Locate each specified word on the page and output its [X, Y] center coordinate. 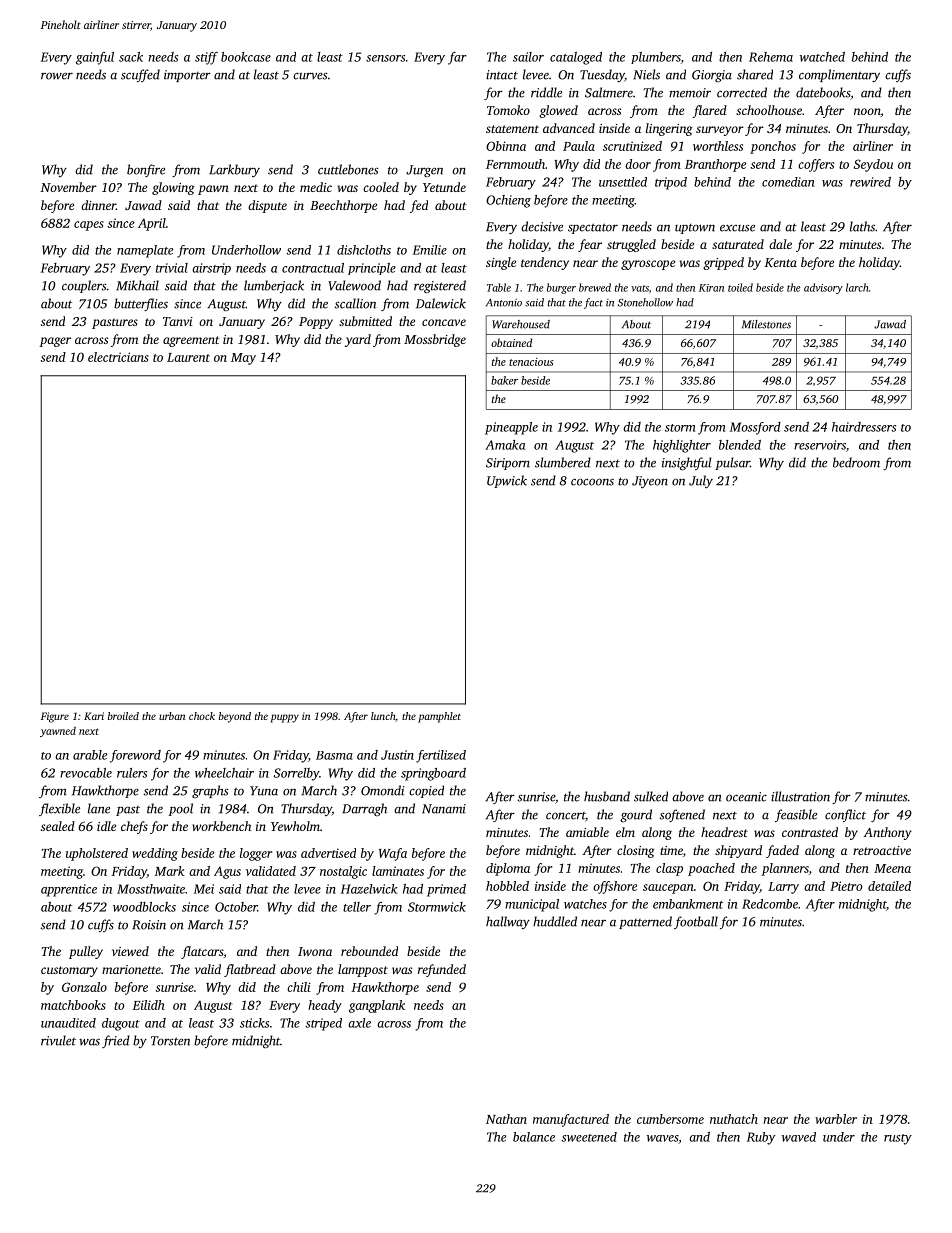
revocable [86, 773]
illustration [800, 796]
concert [565, 816]
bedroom [856, 462]
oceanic [746, 797]
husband [607, 796]
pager [55, 342]
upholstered [97, 854]
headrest [724, 832]
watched [822, 57]
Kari [94, 716]
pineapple [511, 428]
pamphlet [439, 717]
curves [310, 76]
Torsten [170, 1041]
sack [131, 57]
